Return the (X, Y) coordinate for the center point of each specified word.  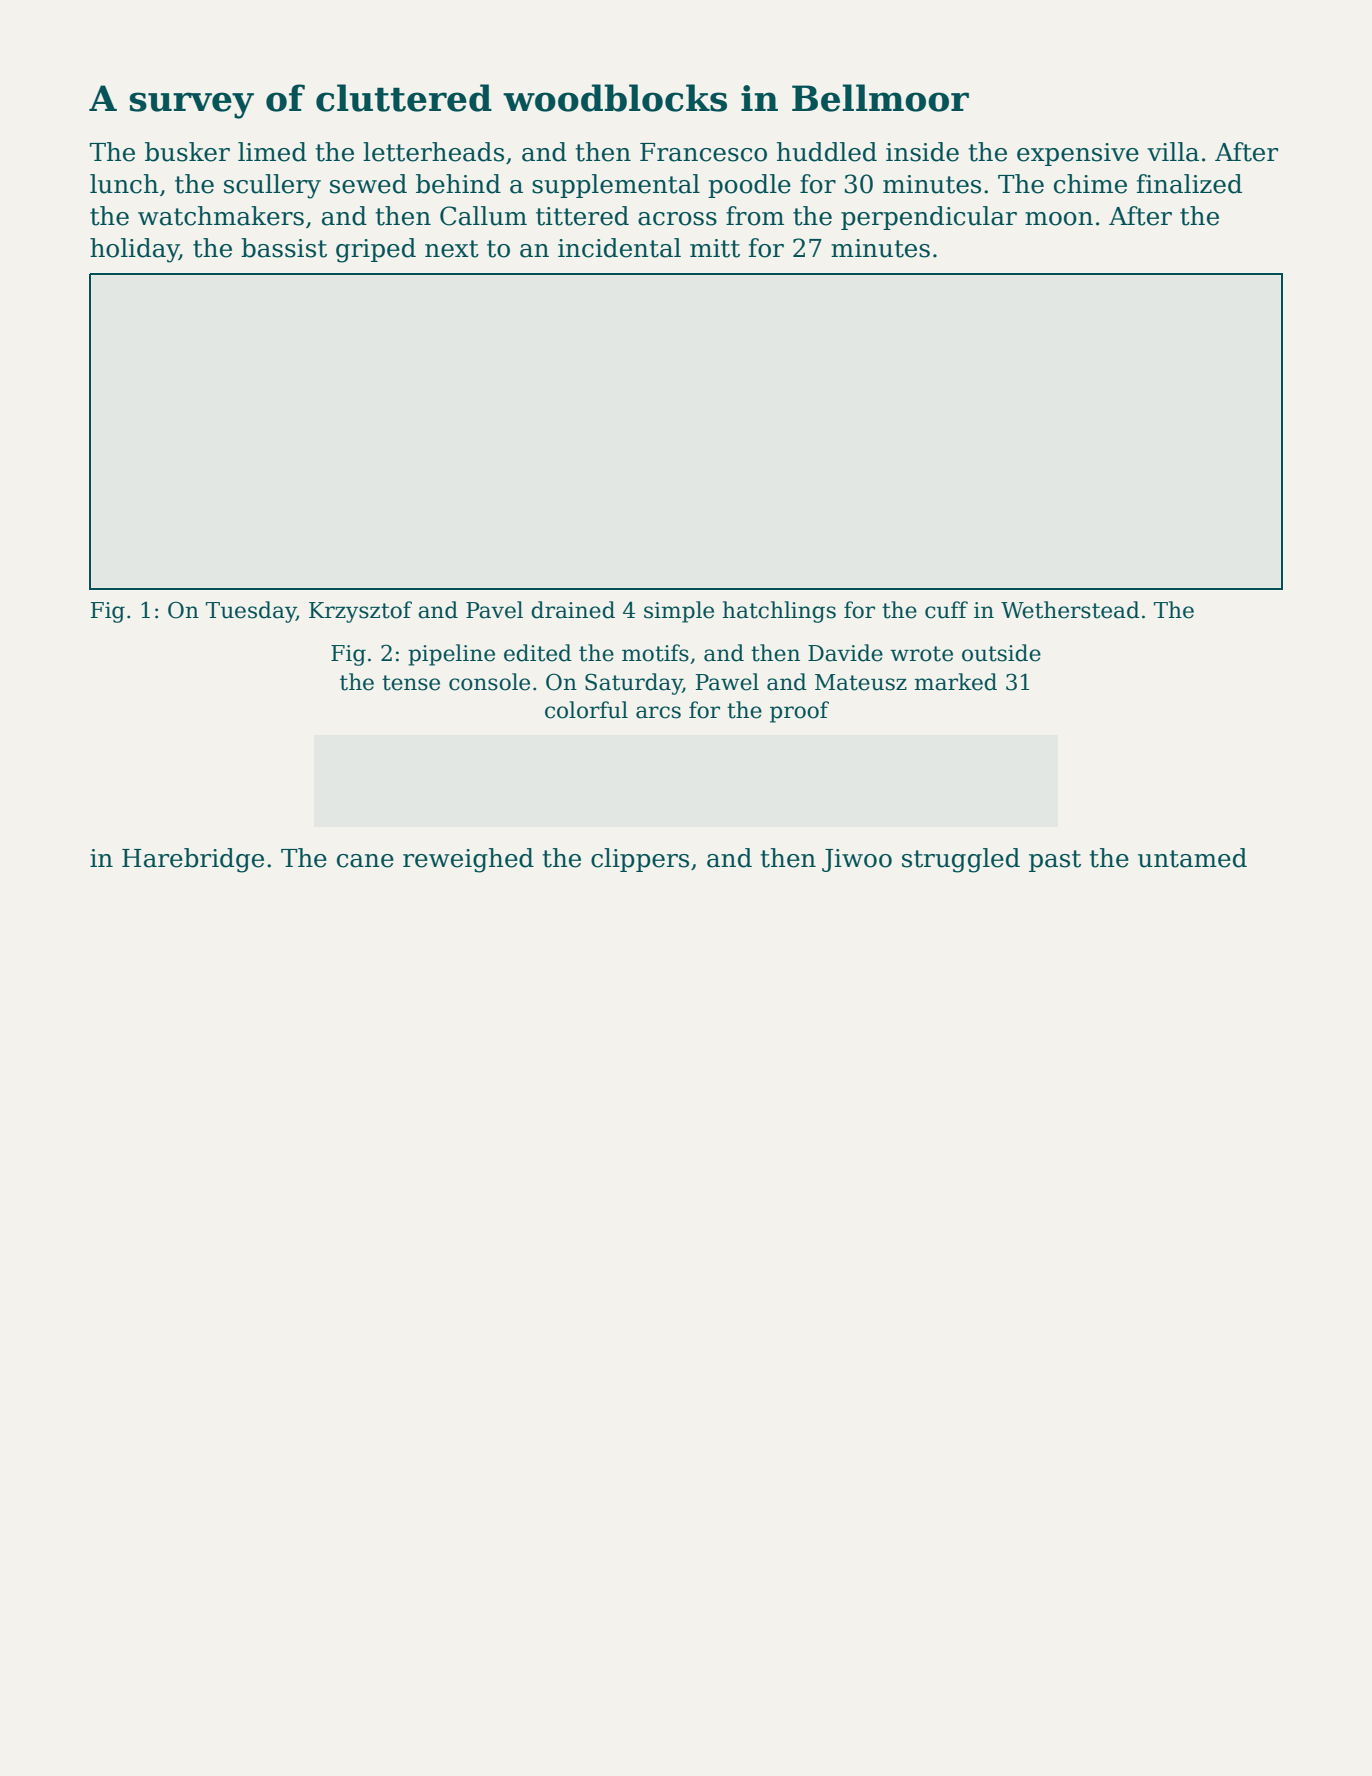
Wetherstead (1070, 610)
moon (1059, 219)
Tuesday (251, 612)
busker (187, 152)
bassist (284, 248)
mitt (715, 248)
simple (679, 612)
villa (1173, 152)
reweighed (468, 860)
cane (365, 861)
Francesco (703, 152)
